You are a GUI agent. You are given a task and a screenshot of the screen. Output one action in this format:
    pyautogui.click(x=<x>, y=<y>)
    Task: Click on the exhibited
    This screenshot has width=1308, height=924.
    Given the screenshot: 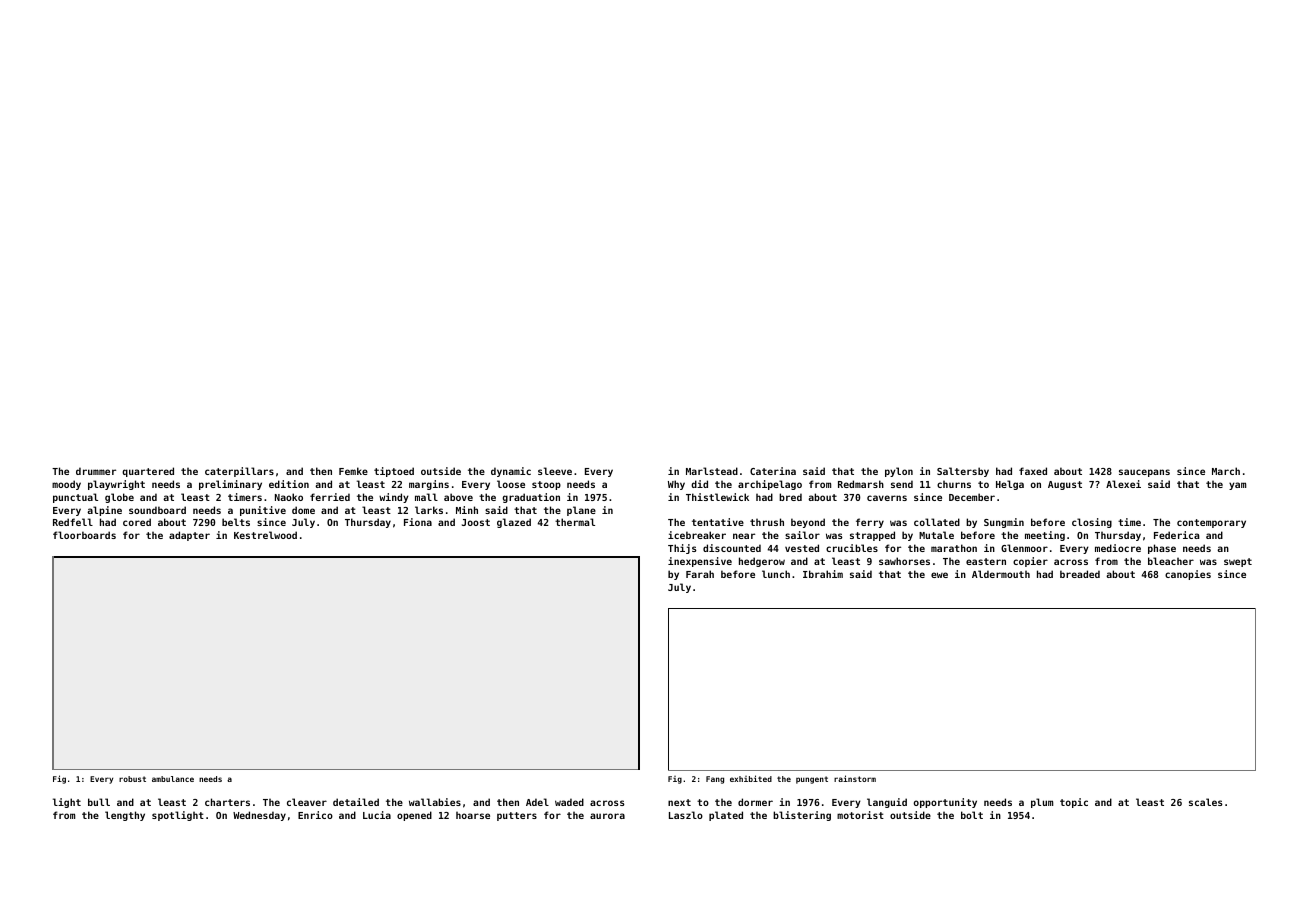 What is the action you would take?
    pyautogui.click(x=751, y=778)
